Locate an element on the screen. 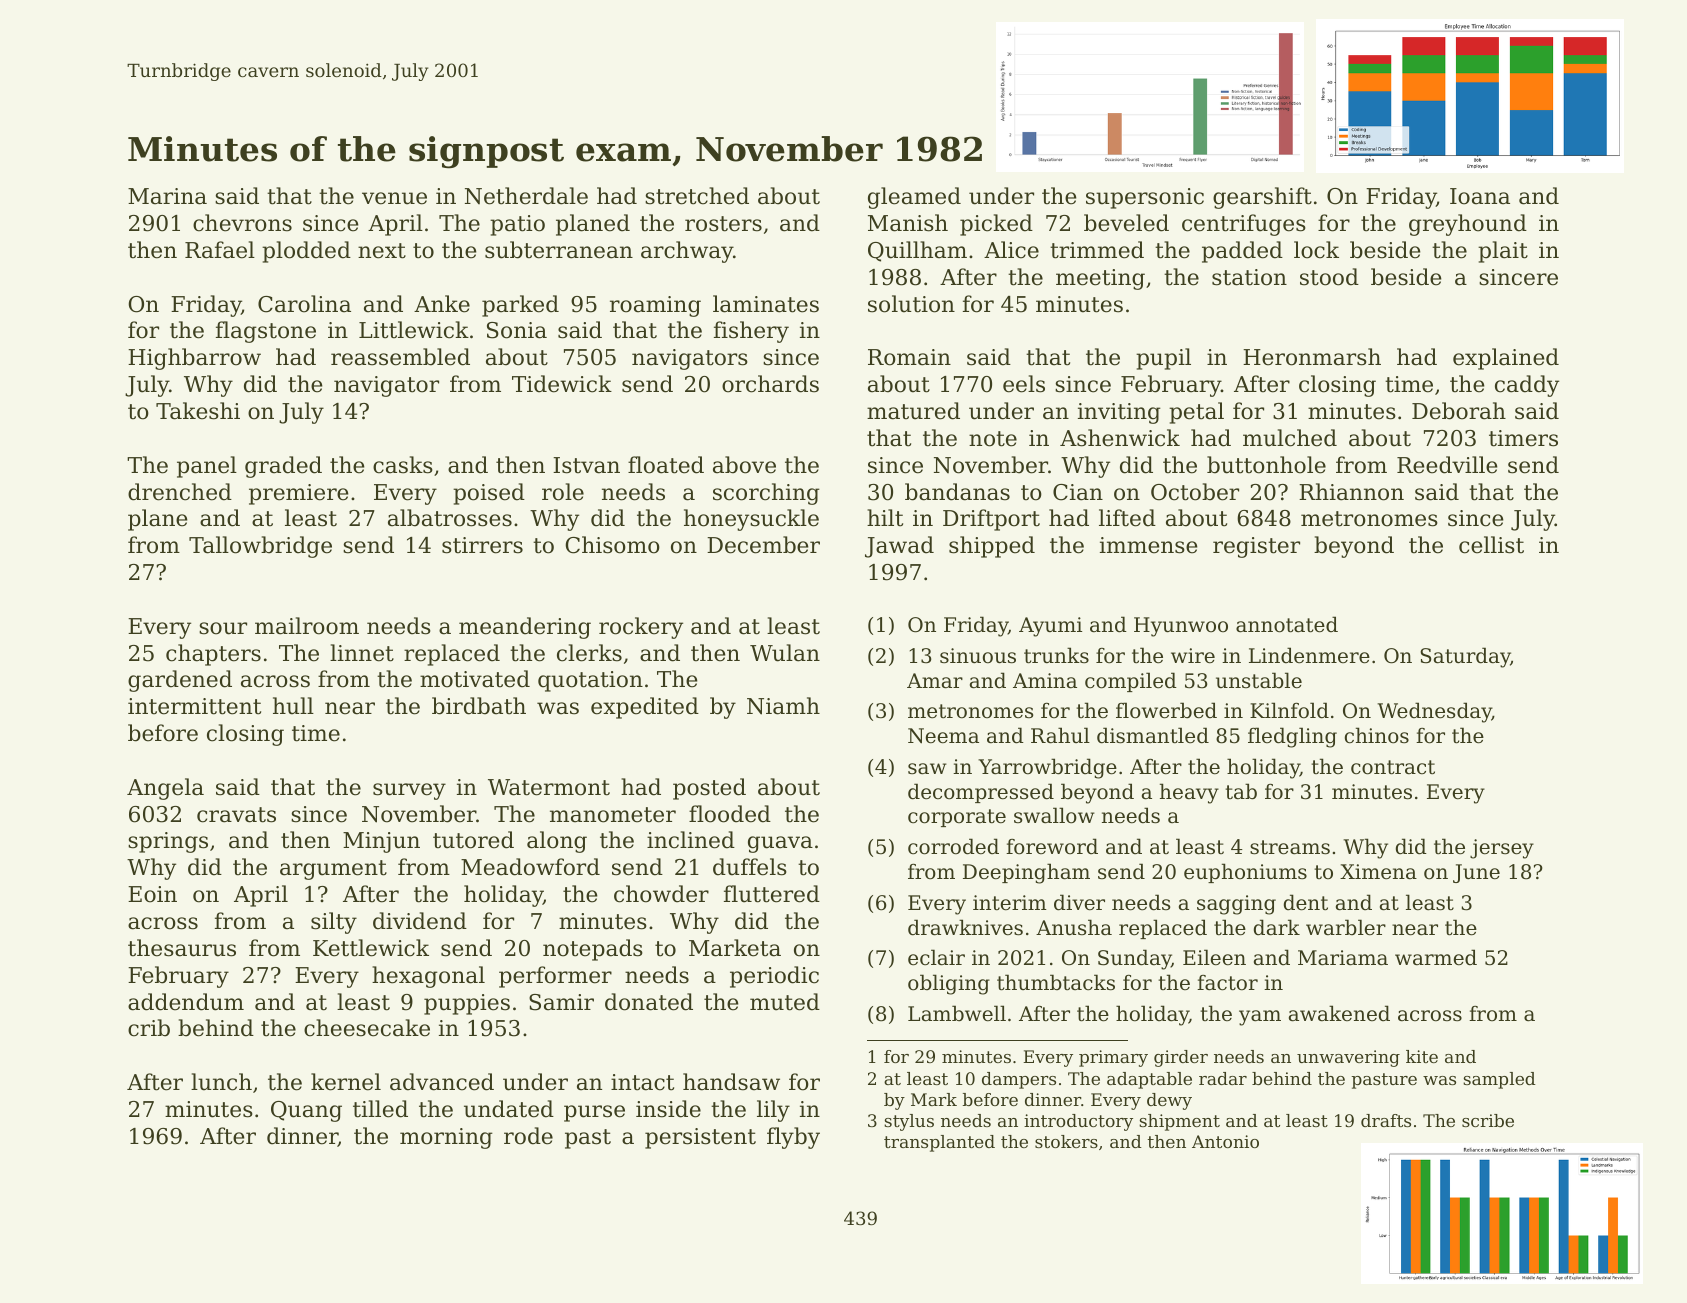 Image resolution: width=1687 pixels, height=1303 pixels. Antonio is located at coordinates (1225, 1141).
